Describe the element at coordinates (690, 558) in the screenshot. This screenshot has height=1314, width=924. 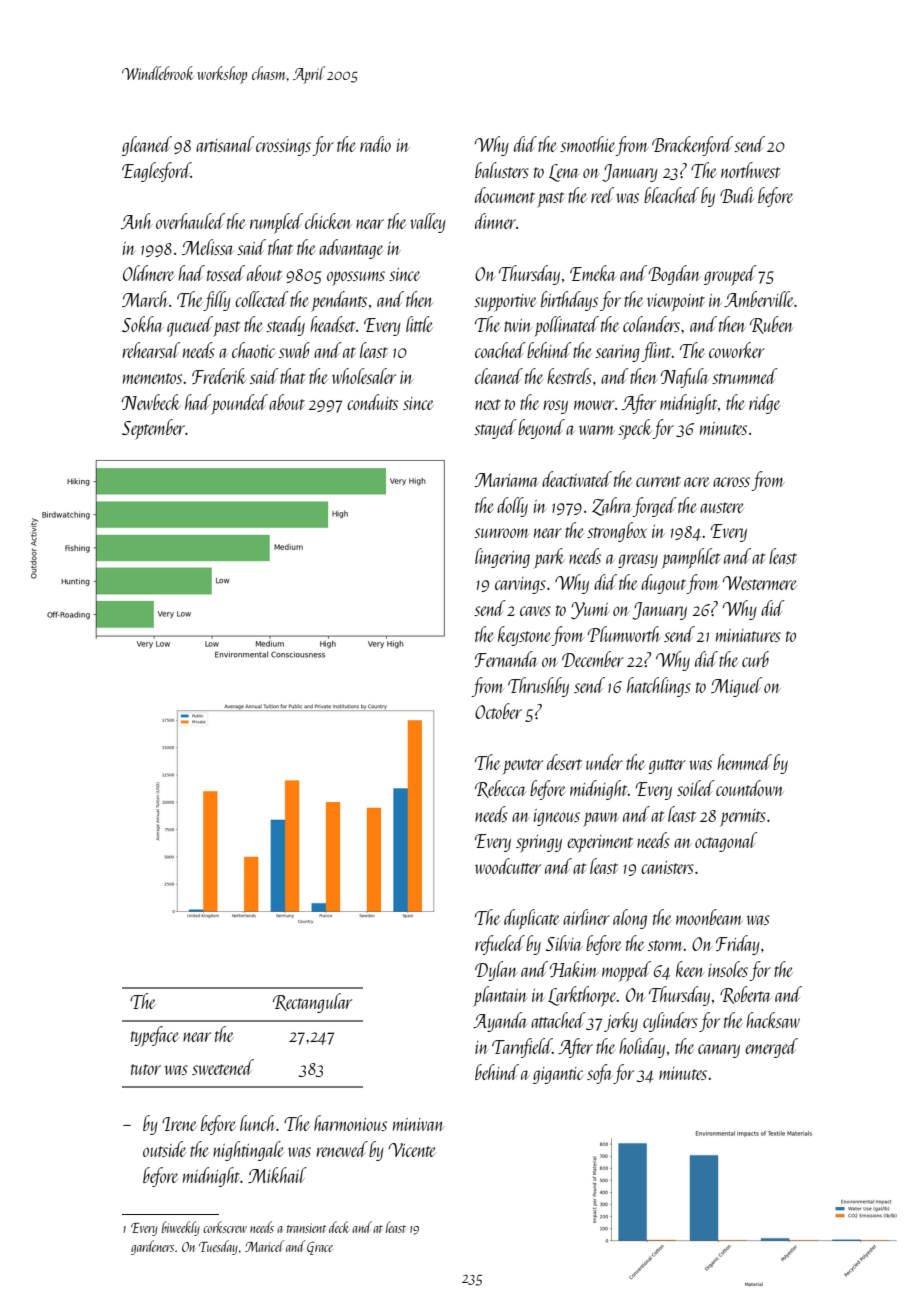
I see `pamphlet` at that location.
